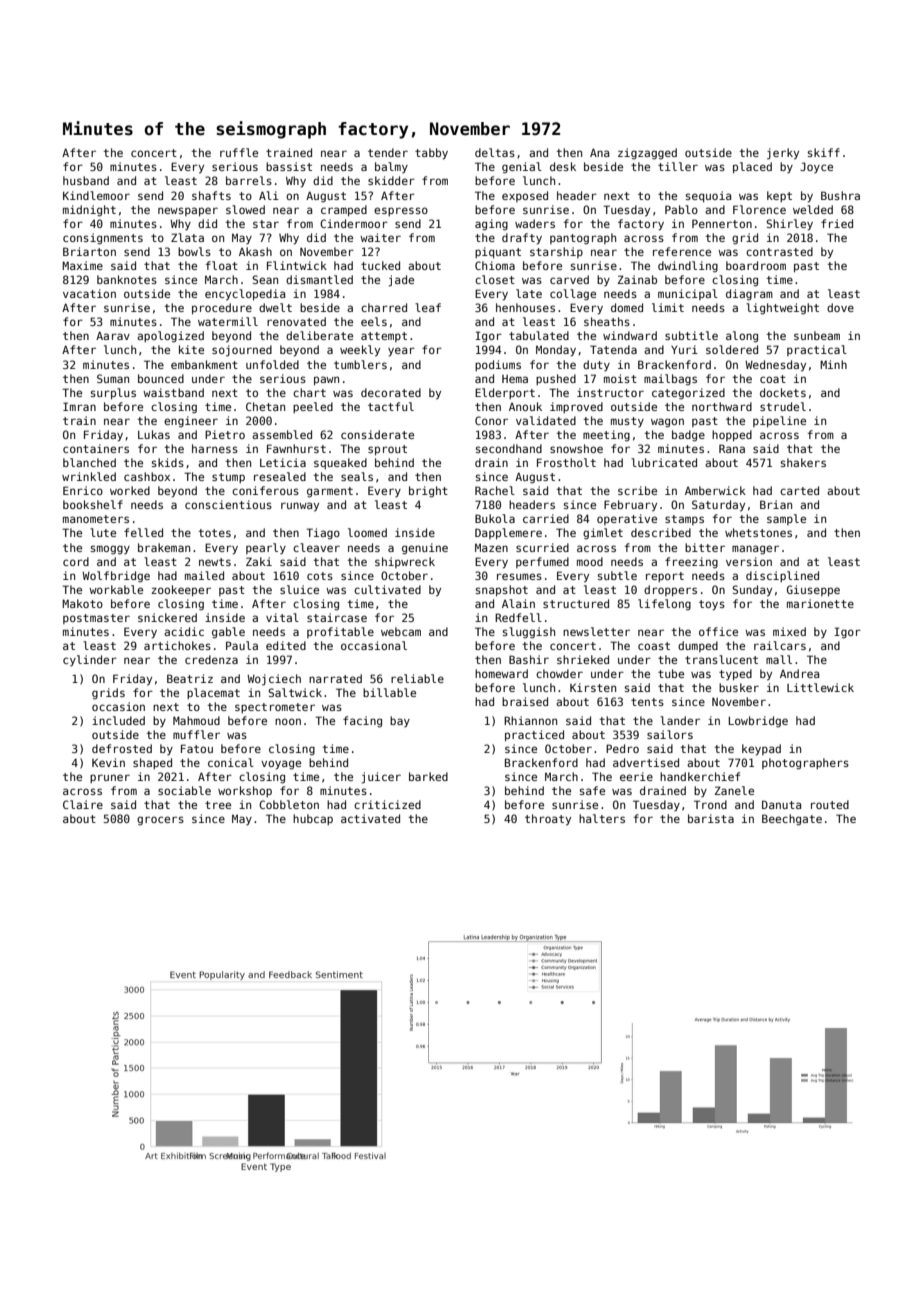  What do you see at coordinates (758, 722) in the screenshot?
I see `Lowbridge` at bounding box center [758, 722].
